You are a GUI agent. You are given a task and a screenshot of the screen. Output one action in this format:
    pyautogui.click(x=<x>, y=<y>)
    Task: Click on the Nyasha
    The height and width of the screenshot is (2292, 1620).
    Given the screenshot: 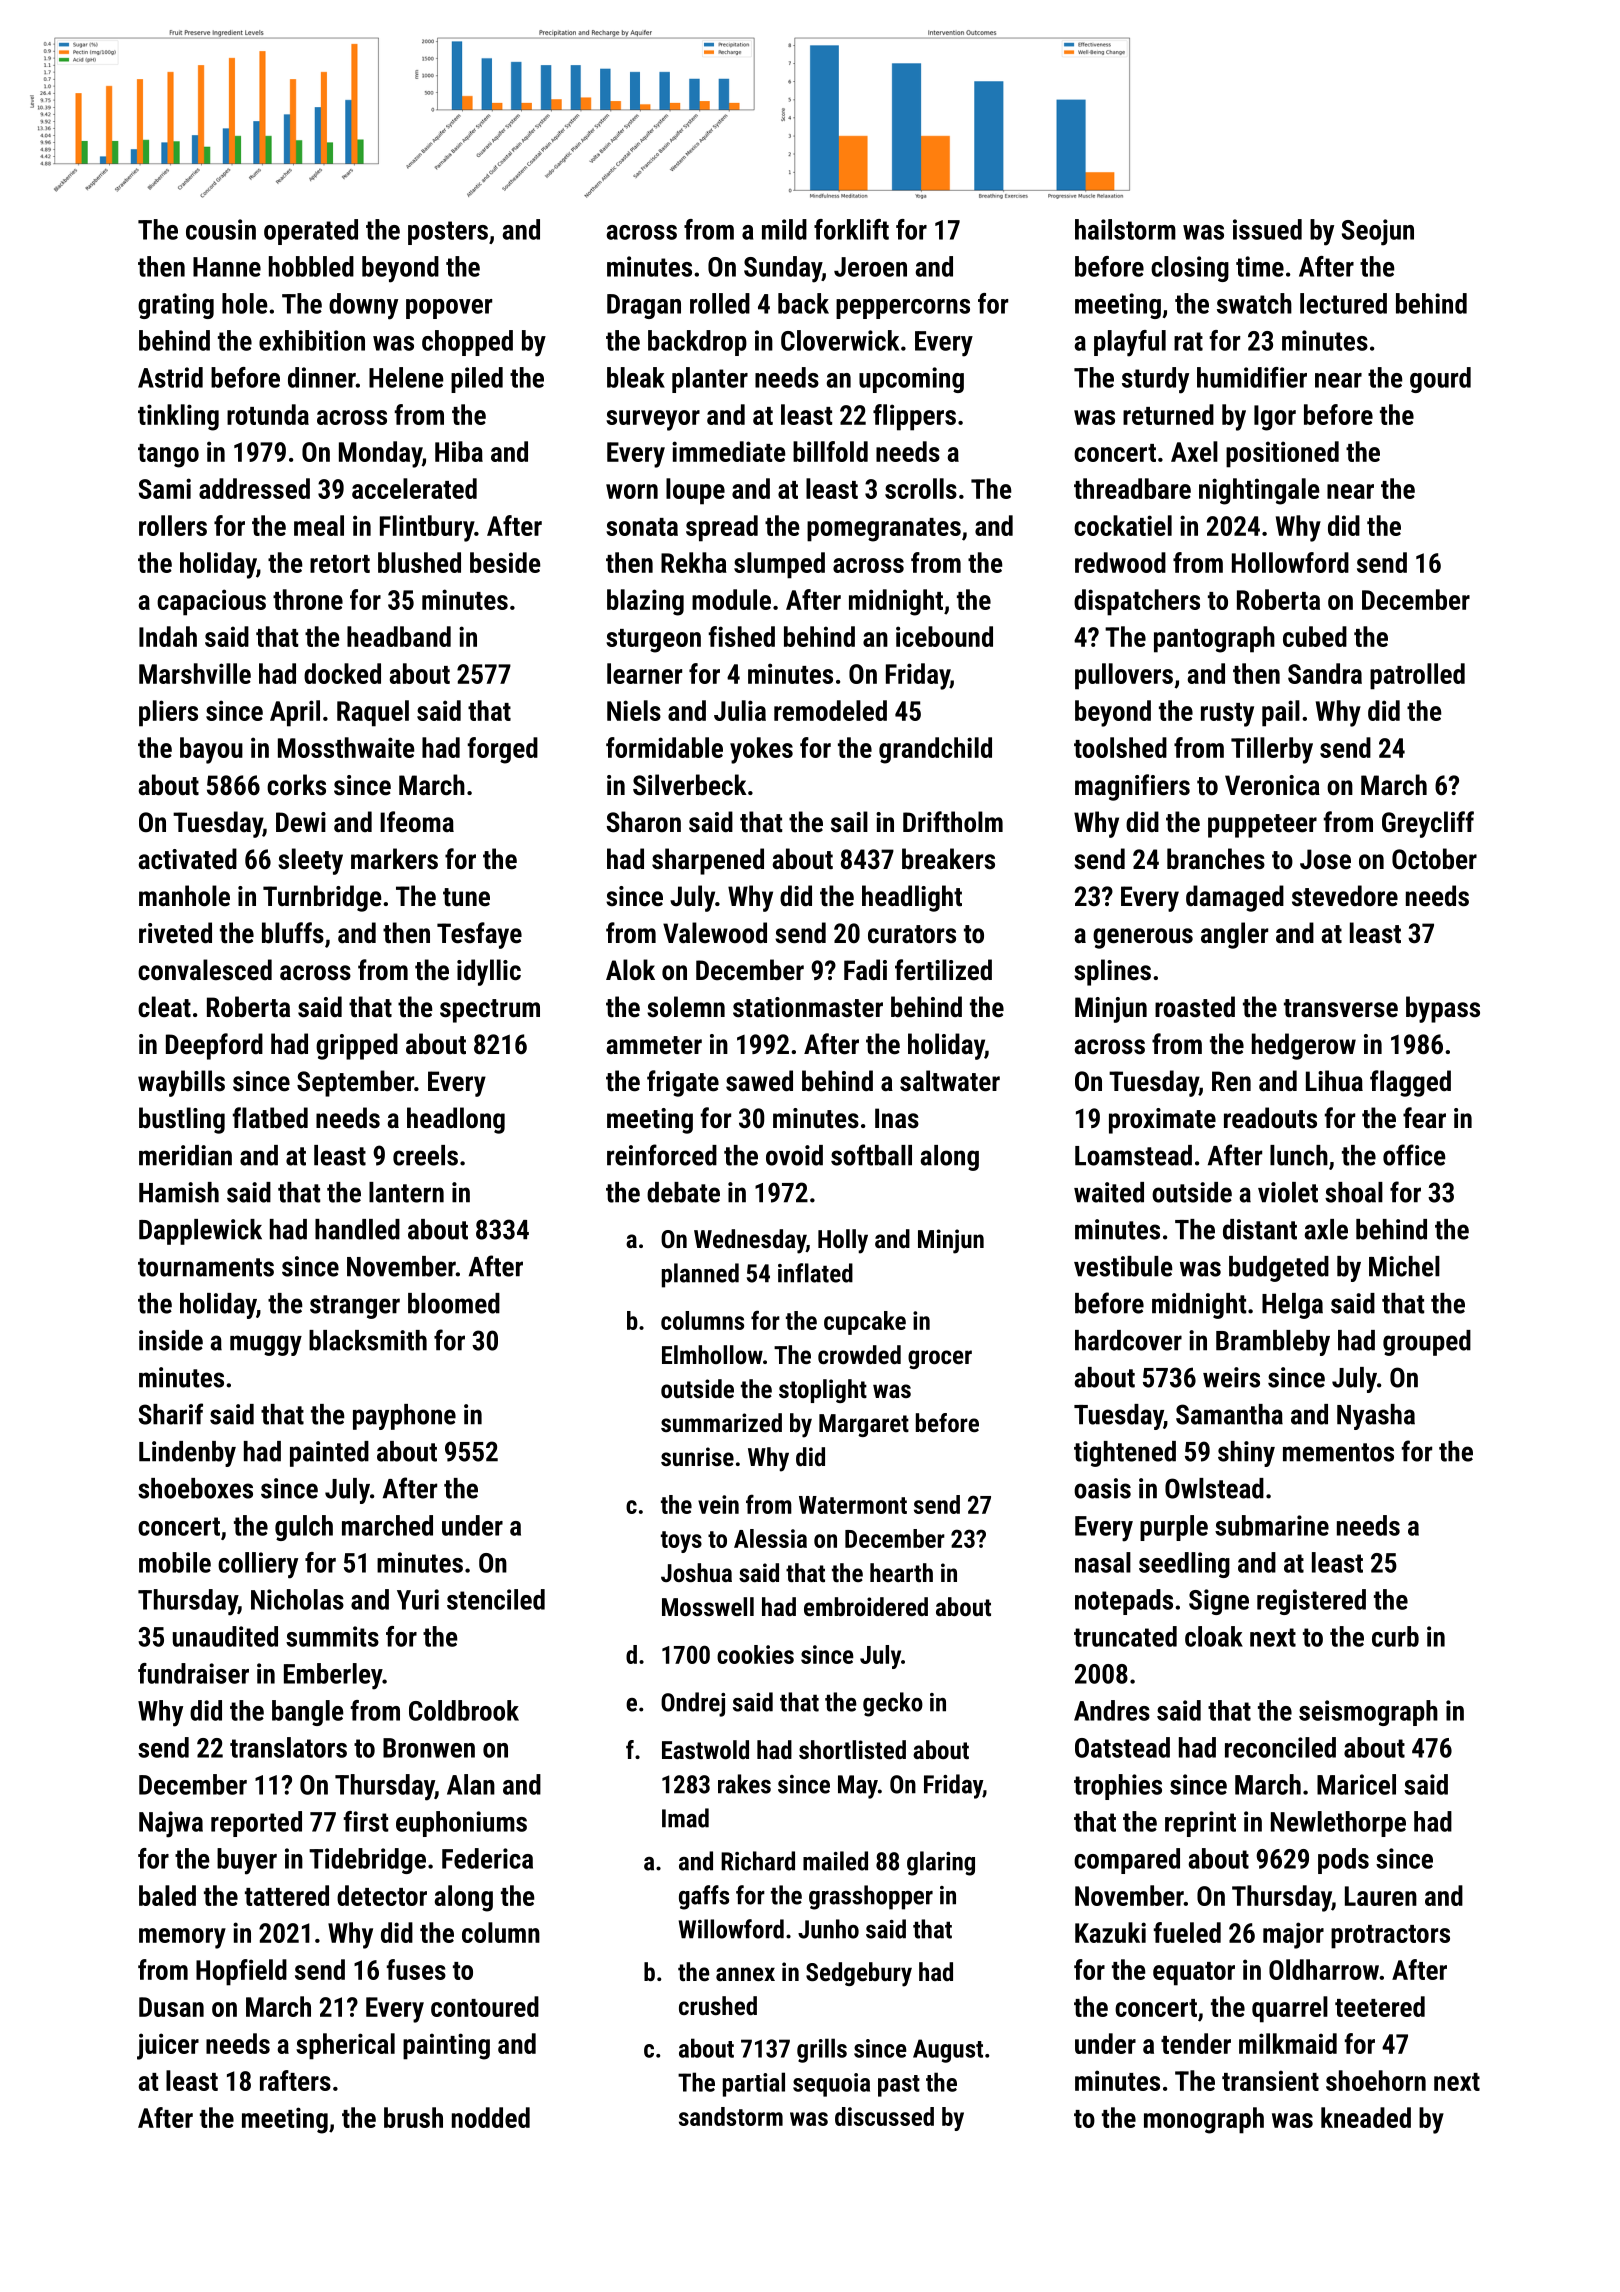 What is the action you would take?
    pyautogui.click(x=1376, y=1417)
